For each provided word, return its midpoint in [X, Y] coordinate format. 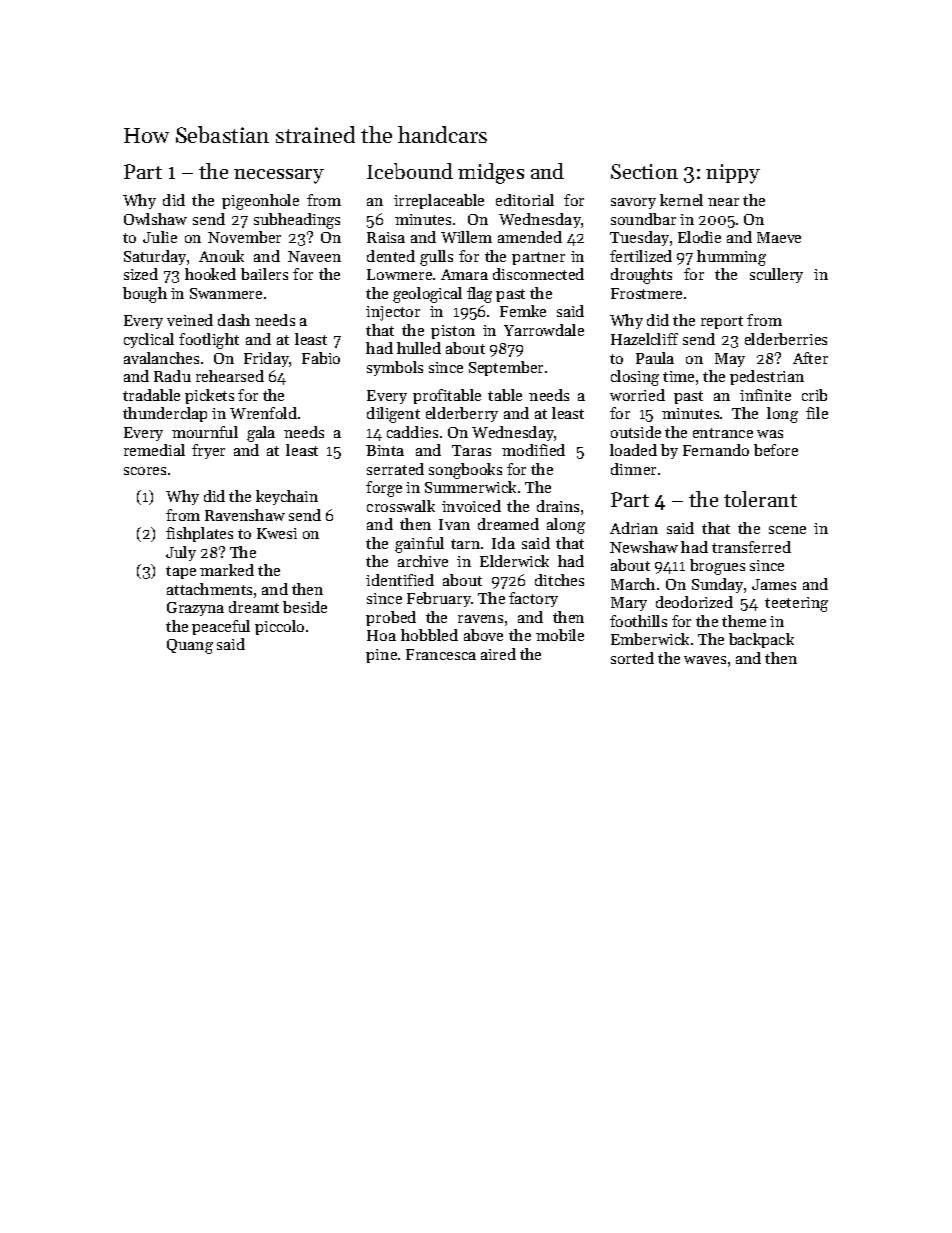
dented [391, 256]
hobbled [429, 635]
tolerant [760, 499]
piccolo [279, 627]
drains [558, 506]
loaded [633, 450]
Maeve [779, 237]
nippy [733, 174]
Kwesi [277, 533]
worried [637, 395]
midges [491, 173]
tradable [151, 395]
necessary [279, 176]
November [244, 237]
